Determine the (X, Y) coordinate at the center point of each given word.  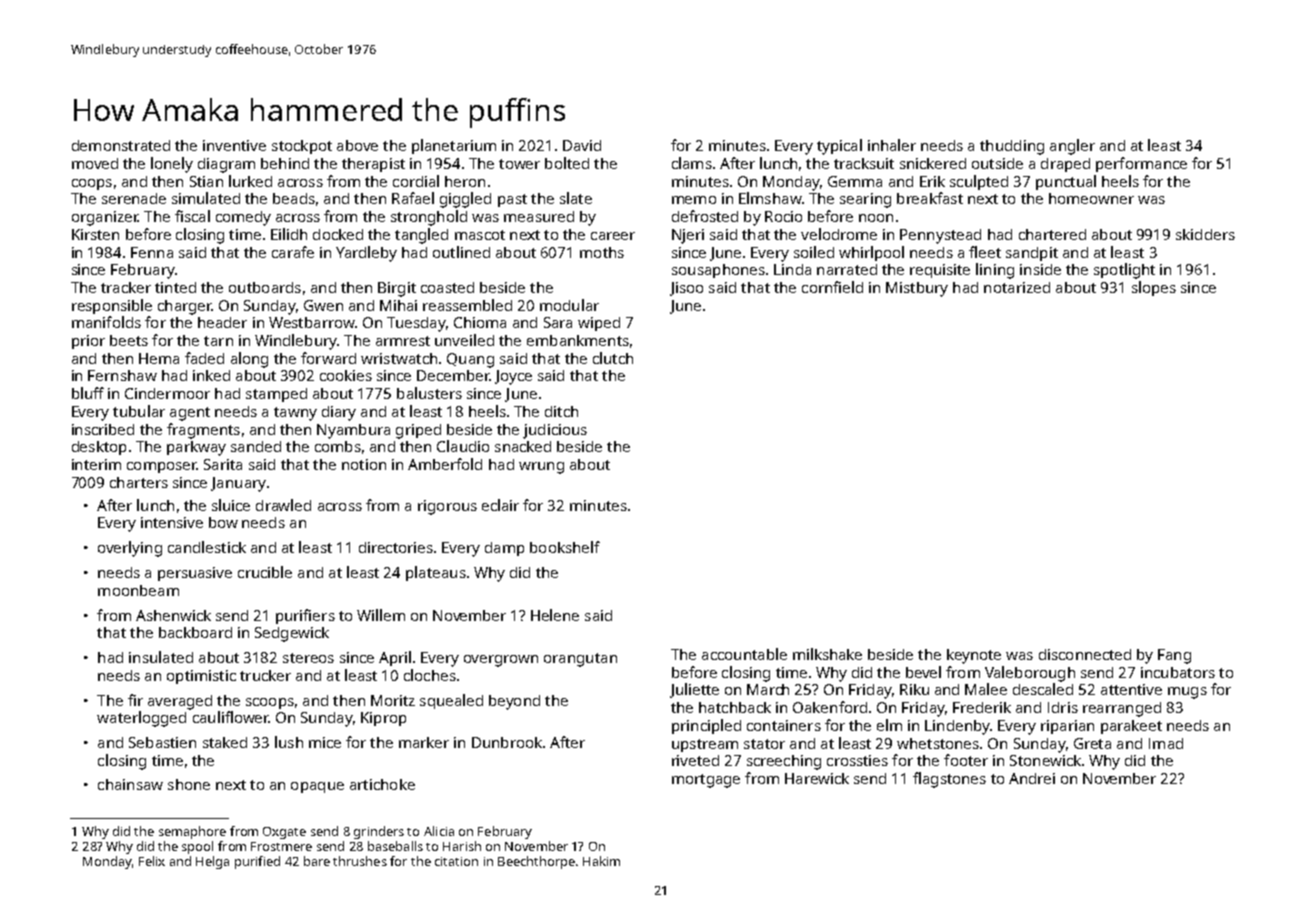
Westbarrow (312, 322)
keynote (974, 656)
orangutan (580, 660)
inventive (234, 145)
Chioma (480, 322)
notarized (1017, 287)
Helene (555, 615)
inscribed (103, 429)
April (395, 658)
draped (1065, 165)
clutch (613, 358)
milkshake (827, 654)
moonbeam (138, 590)
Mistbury (917, 289)
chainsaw (130, 784)
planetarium (454, 146)
